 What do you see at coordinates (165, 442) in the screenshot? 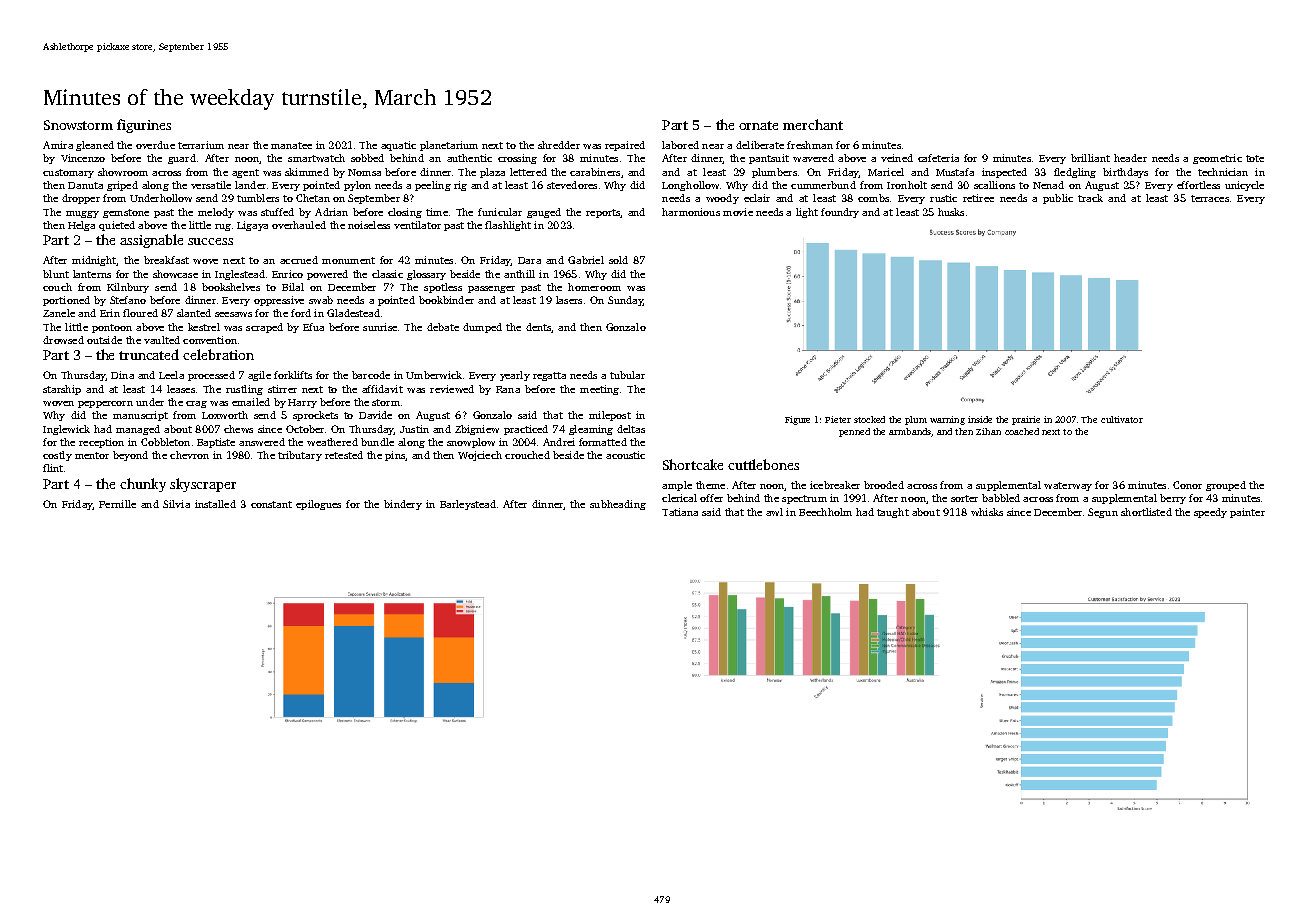
I see `Cobbleton` at bounding box center [165, 442].
